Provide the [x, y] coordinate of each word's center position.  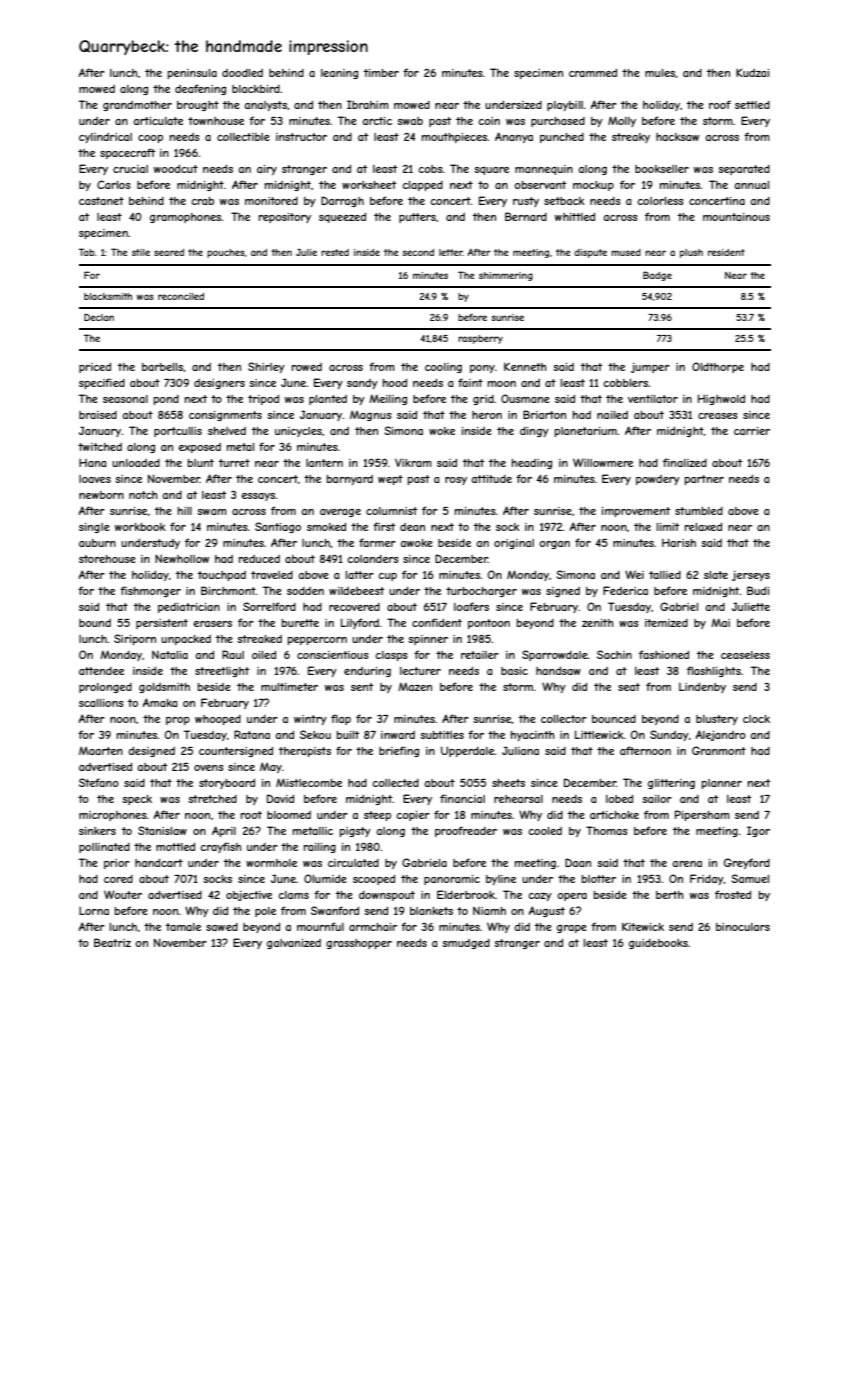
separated [744, 170]
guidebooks [658, 944]
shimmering [506, 276]
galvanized [294, 944]
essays [258, 497]
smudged [466, 944]
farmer [377, 542]
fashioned [664, 654]
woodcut [176, 168]
